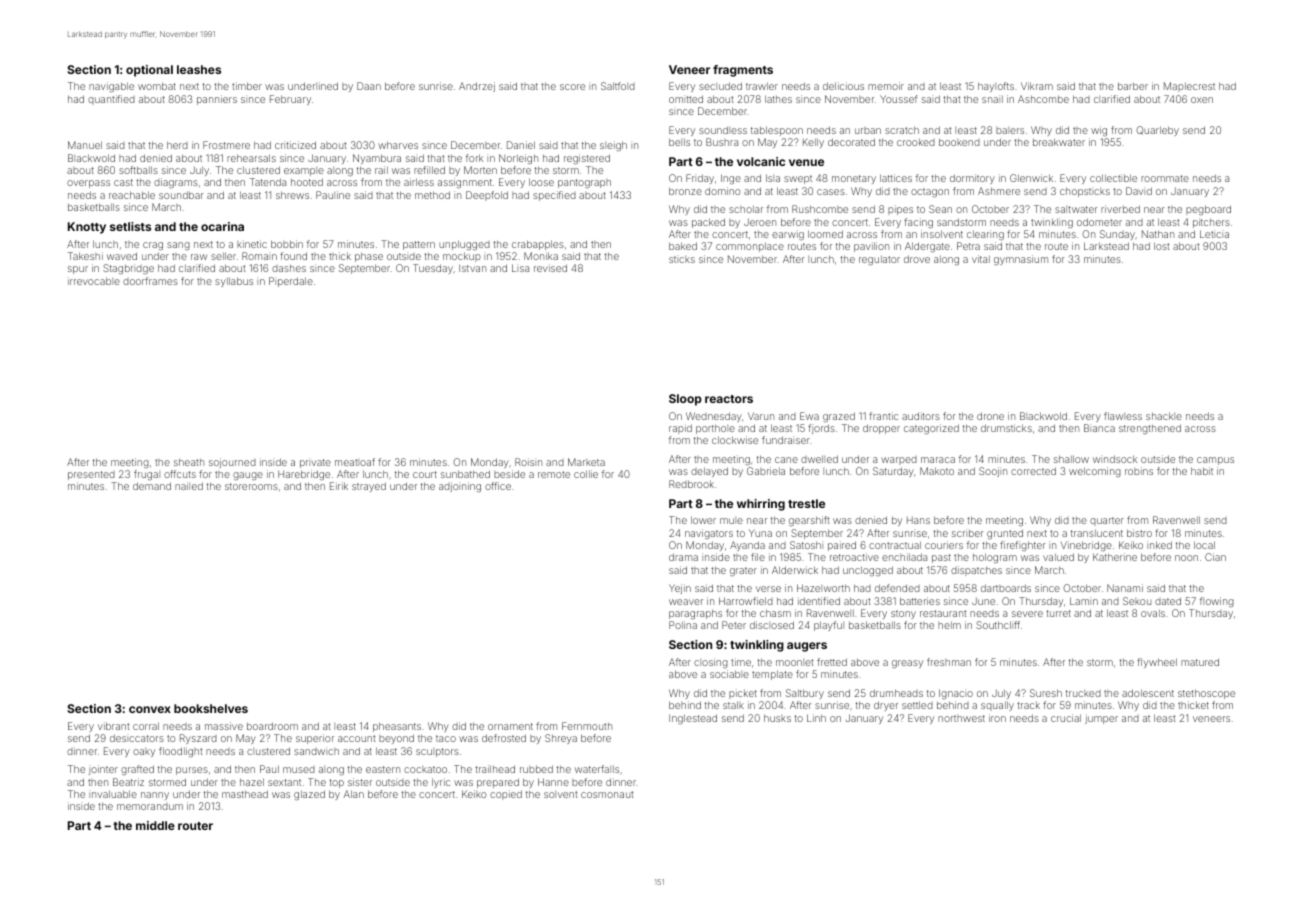  I want to click on Fernmouth, so click(587, 726).
